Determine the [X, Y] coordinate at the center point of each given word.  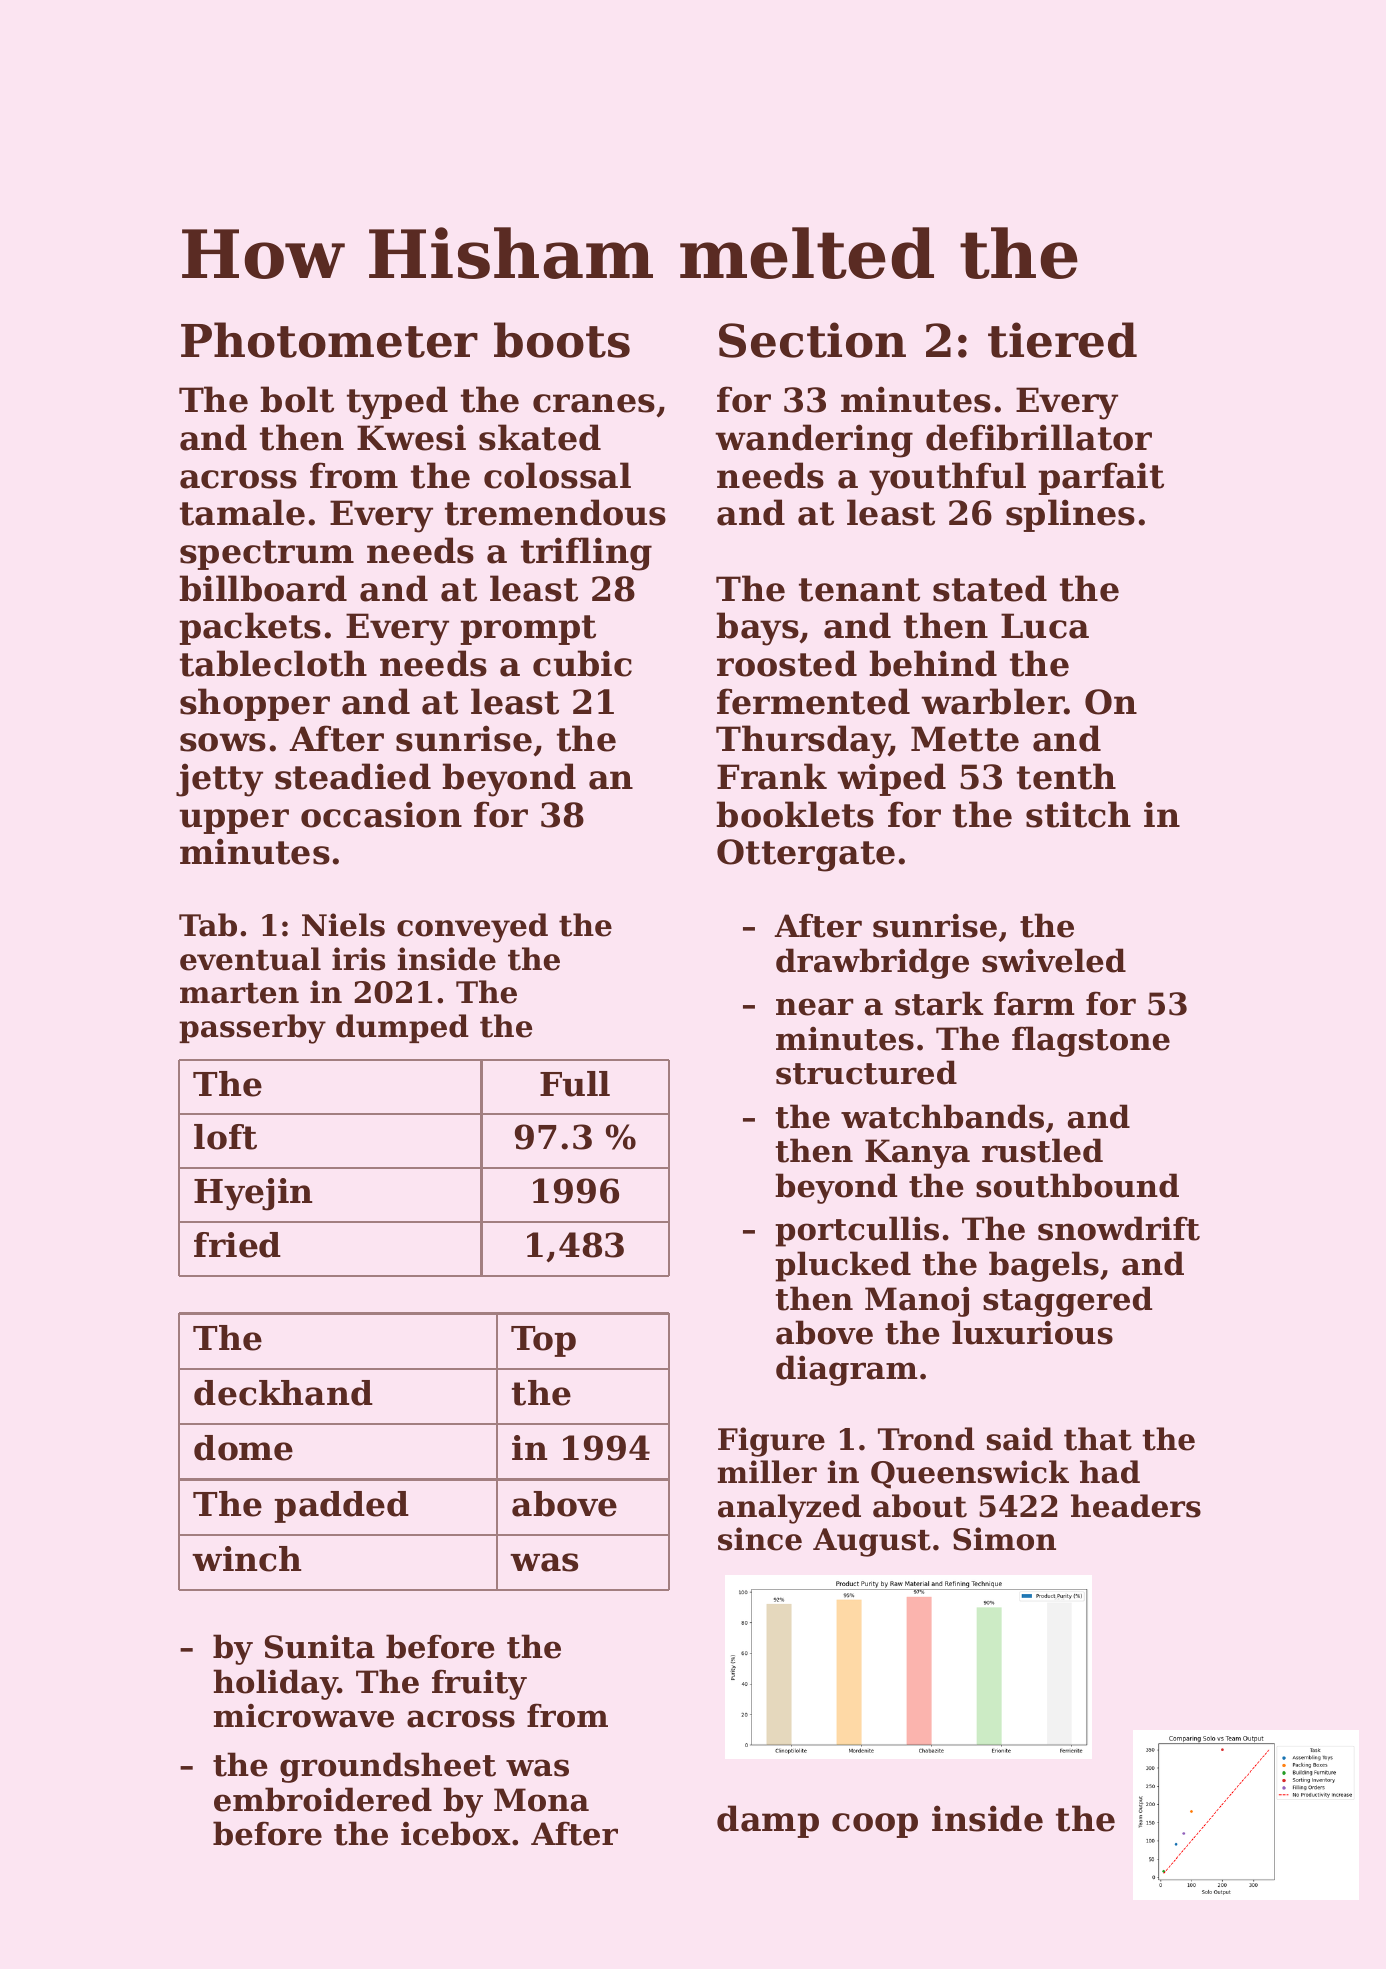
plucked [843, 1266]
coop [875, 1825]
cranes [594, 403]
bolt [297, 399]
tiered [1062, 340]
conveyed [472, 928]
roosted [787, 663]
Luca [1045, 626]
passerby [252, 1029]
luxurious [1032, 1332]
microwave [304, 1716]
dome [243, 1448]
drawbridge [872, 963]
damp [768, 1821]
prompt [528, 630]
